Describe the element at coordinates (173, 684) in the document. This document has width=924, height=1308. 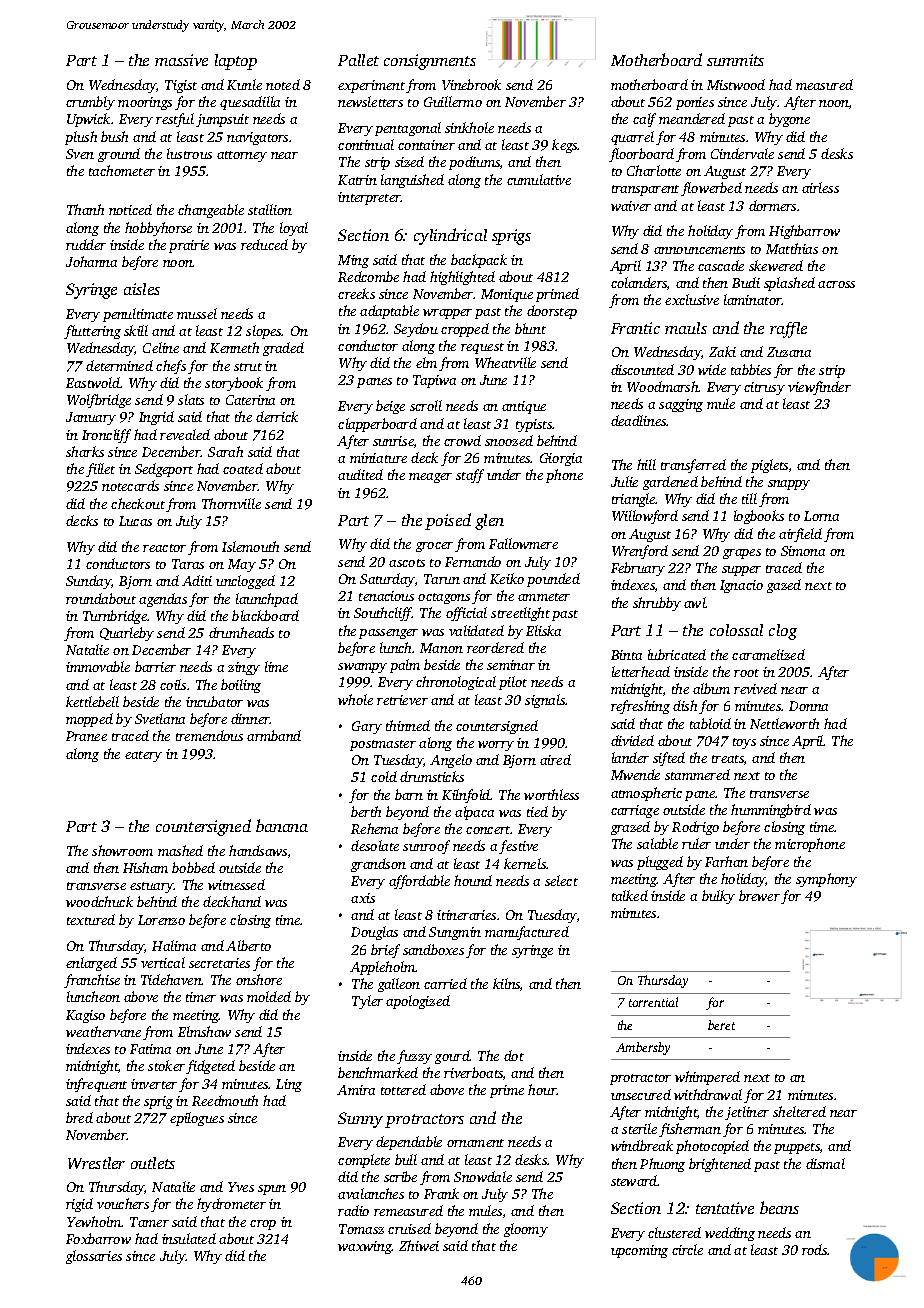
I see `coils` at that location.
